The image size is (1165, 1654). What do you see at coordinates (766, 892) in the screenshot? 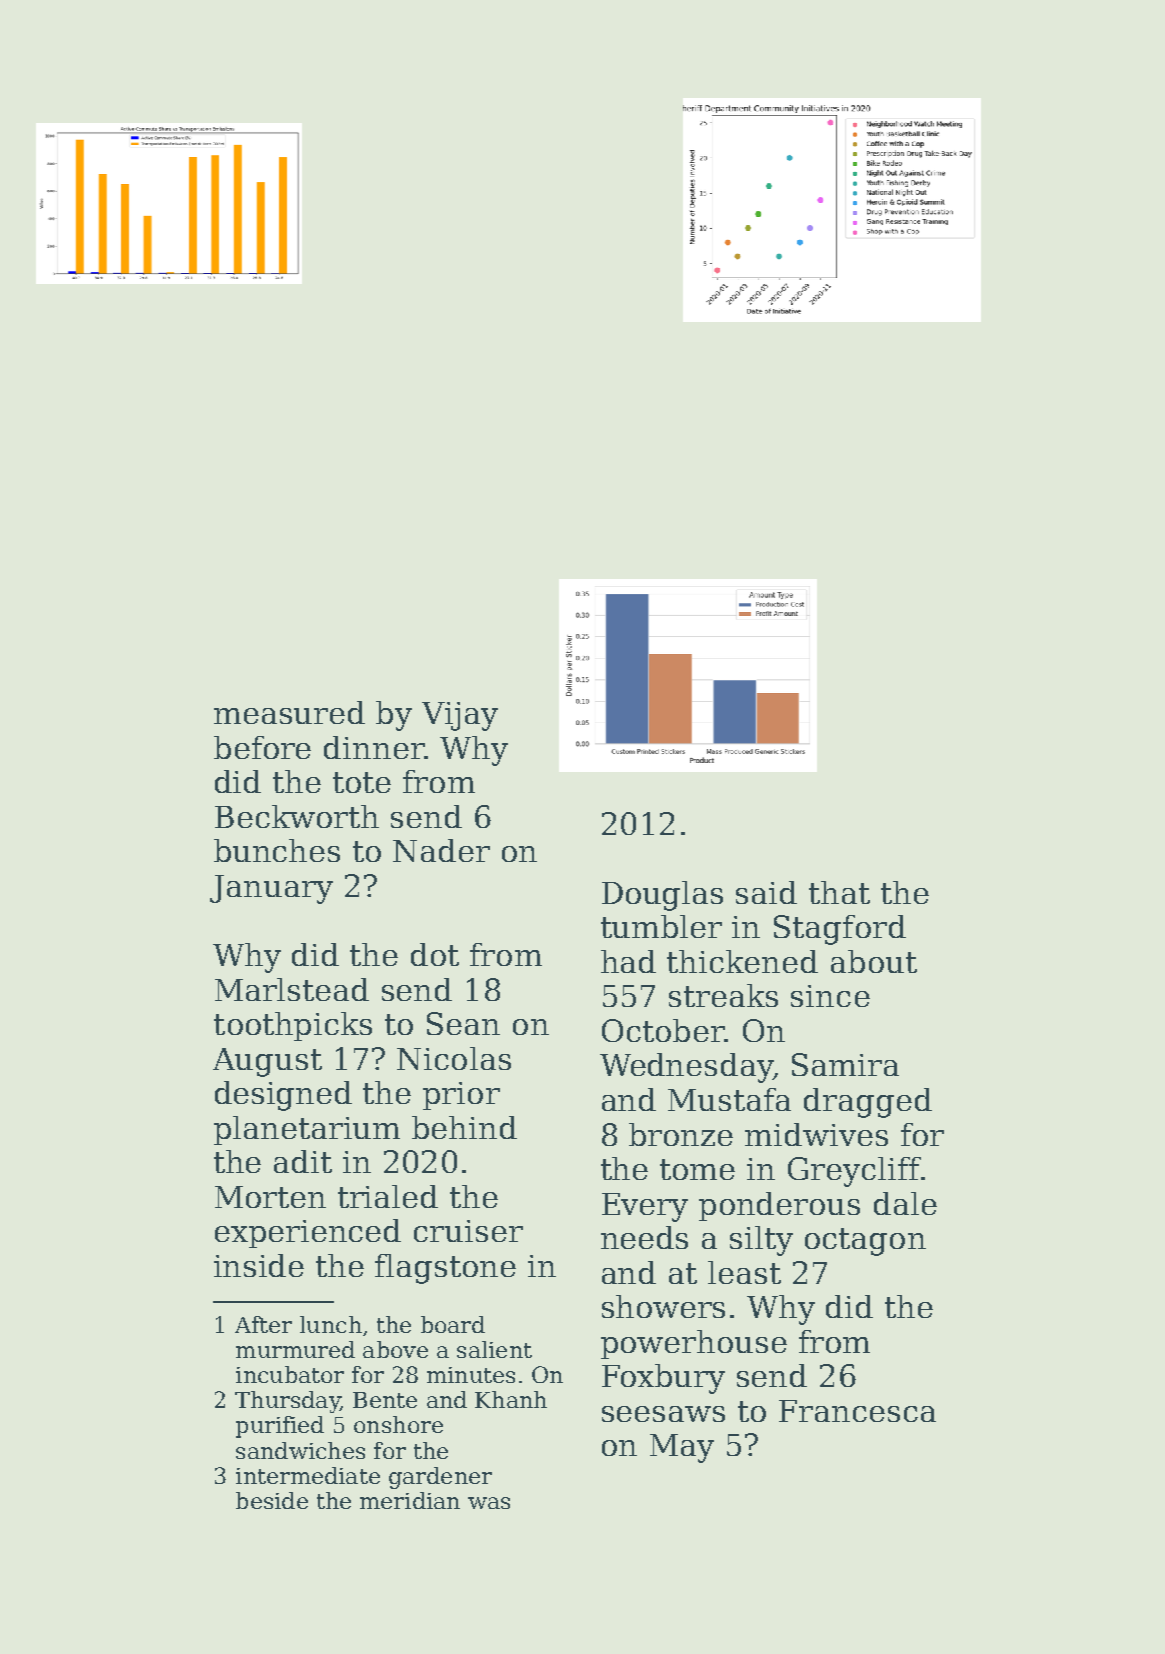
I see `said` at bounding box center [766, 892].
